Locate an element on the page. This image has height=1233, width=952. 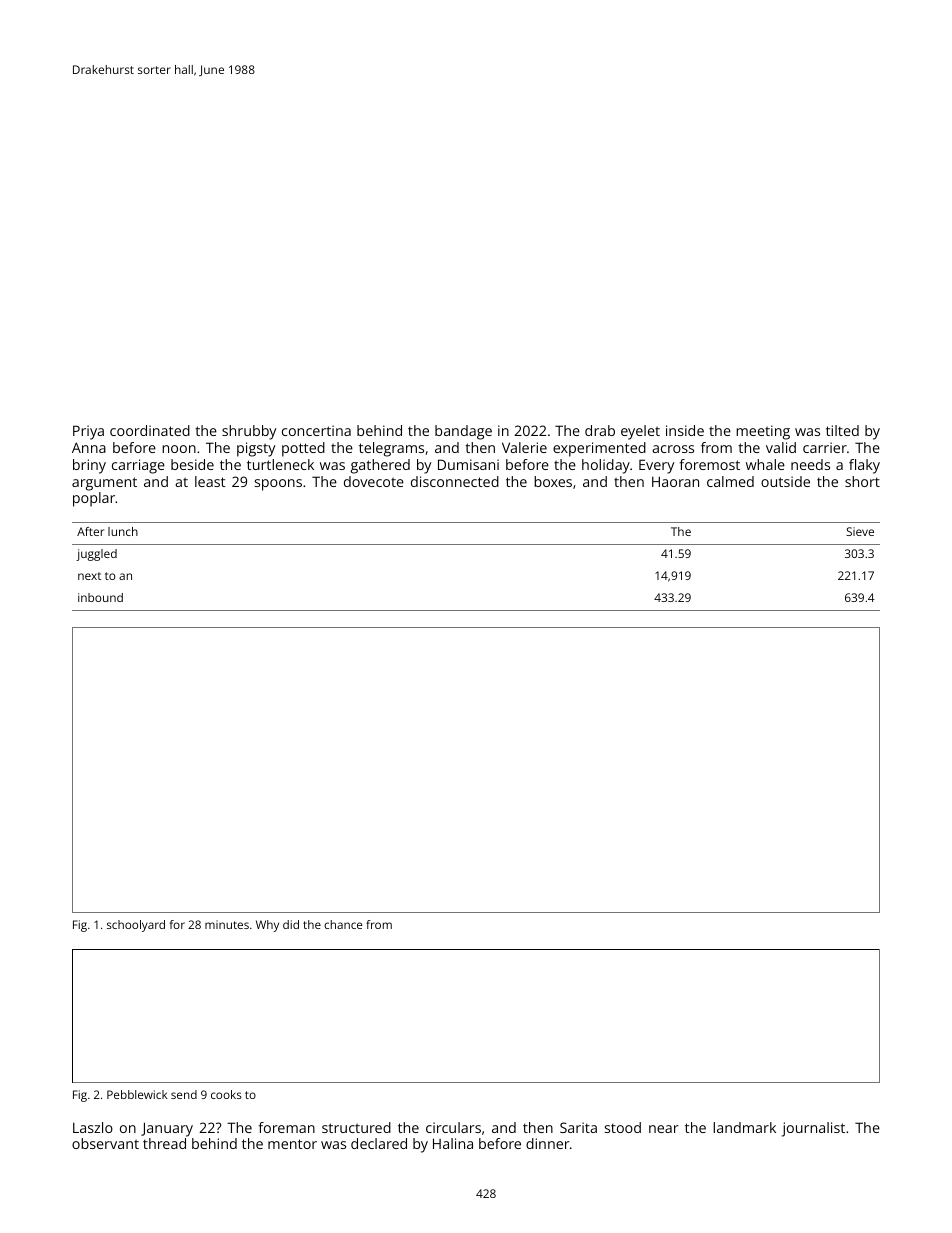
landmark is located at coordinates (744, 1127).
